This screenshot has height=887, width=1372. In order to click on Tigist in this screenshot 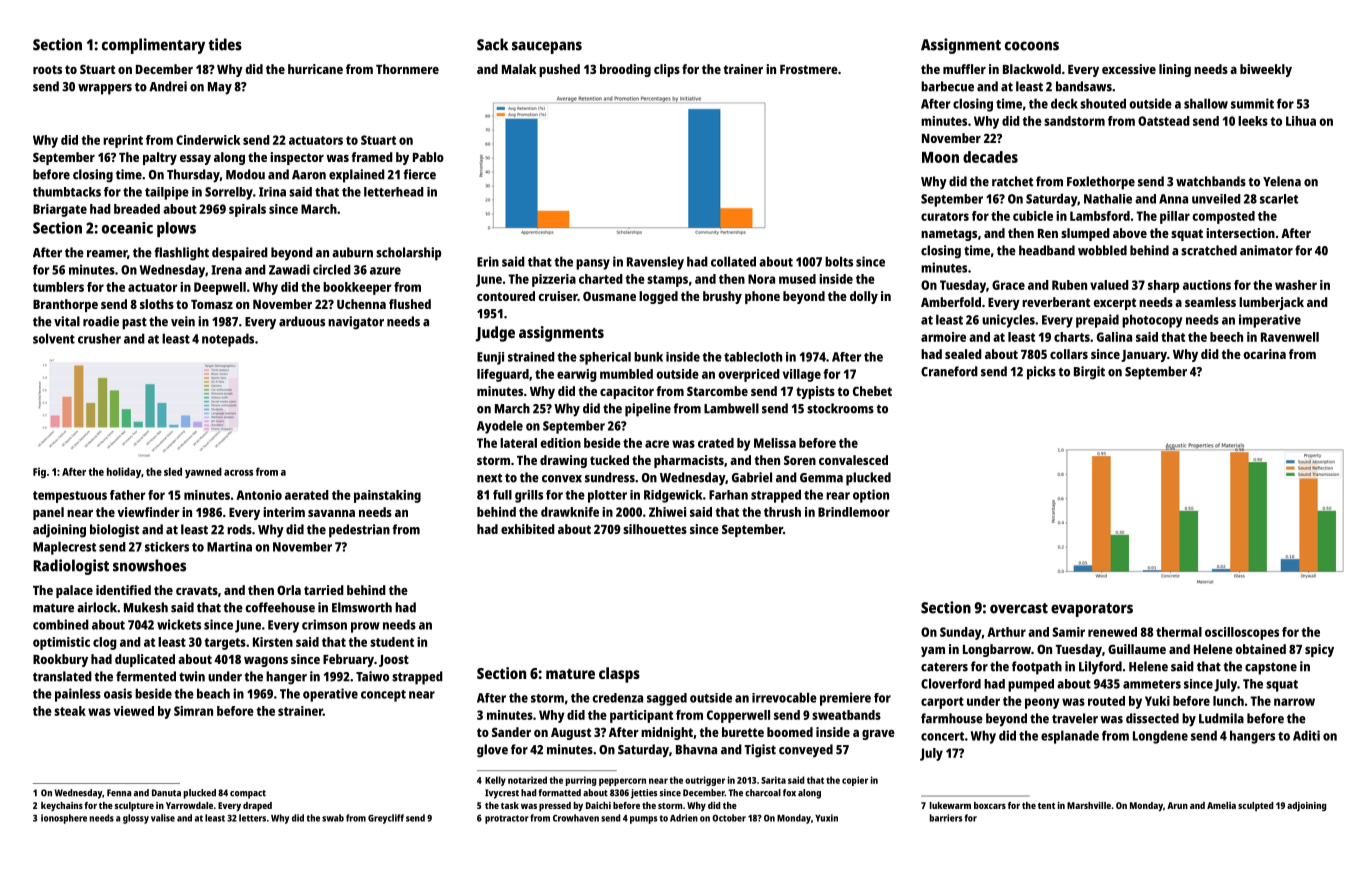, I will do `click(760, 751)`.
